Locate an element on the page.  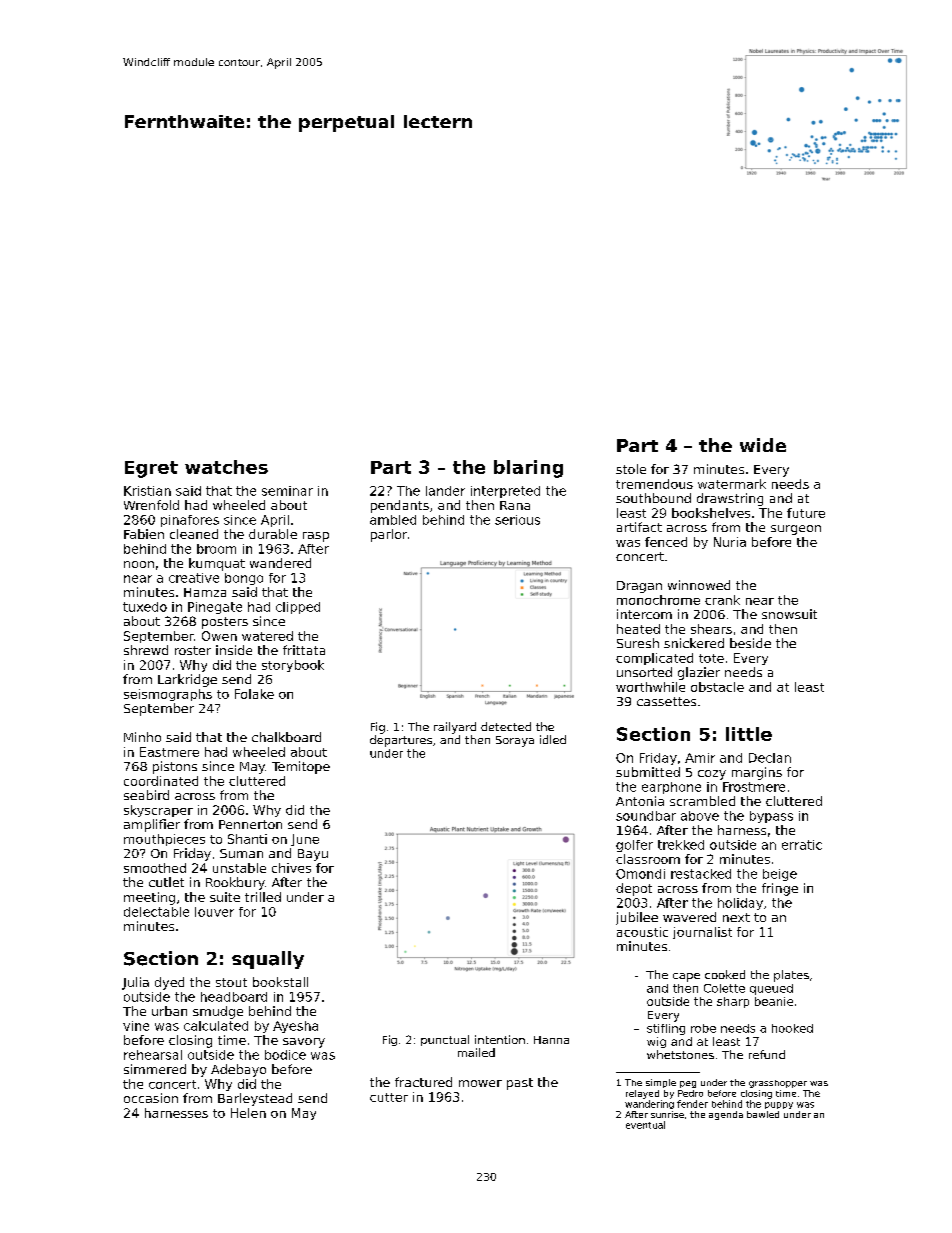
snowsuit is located at coordinates (789, 614).
